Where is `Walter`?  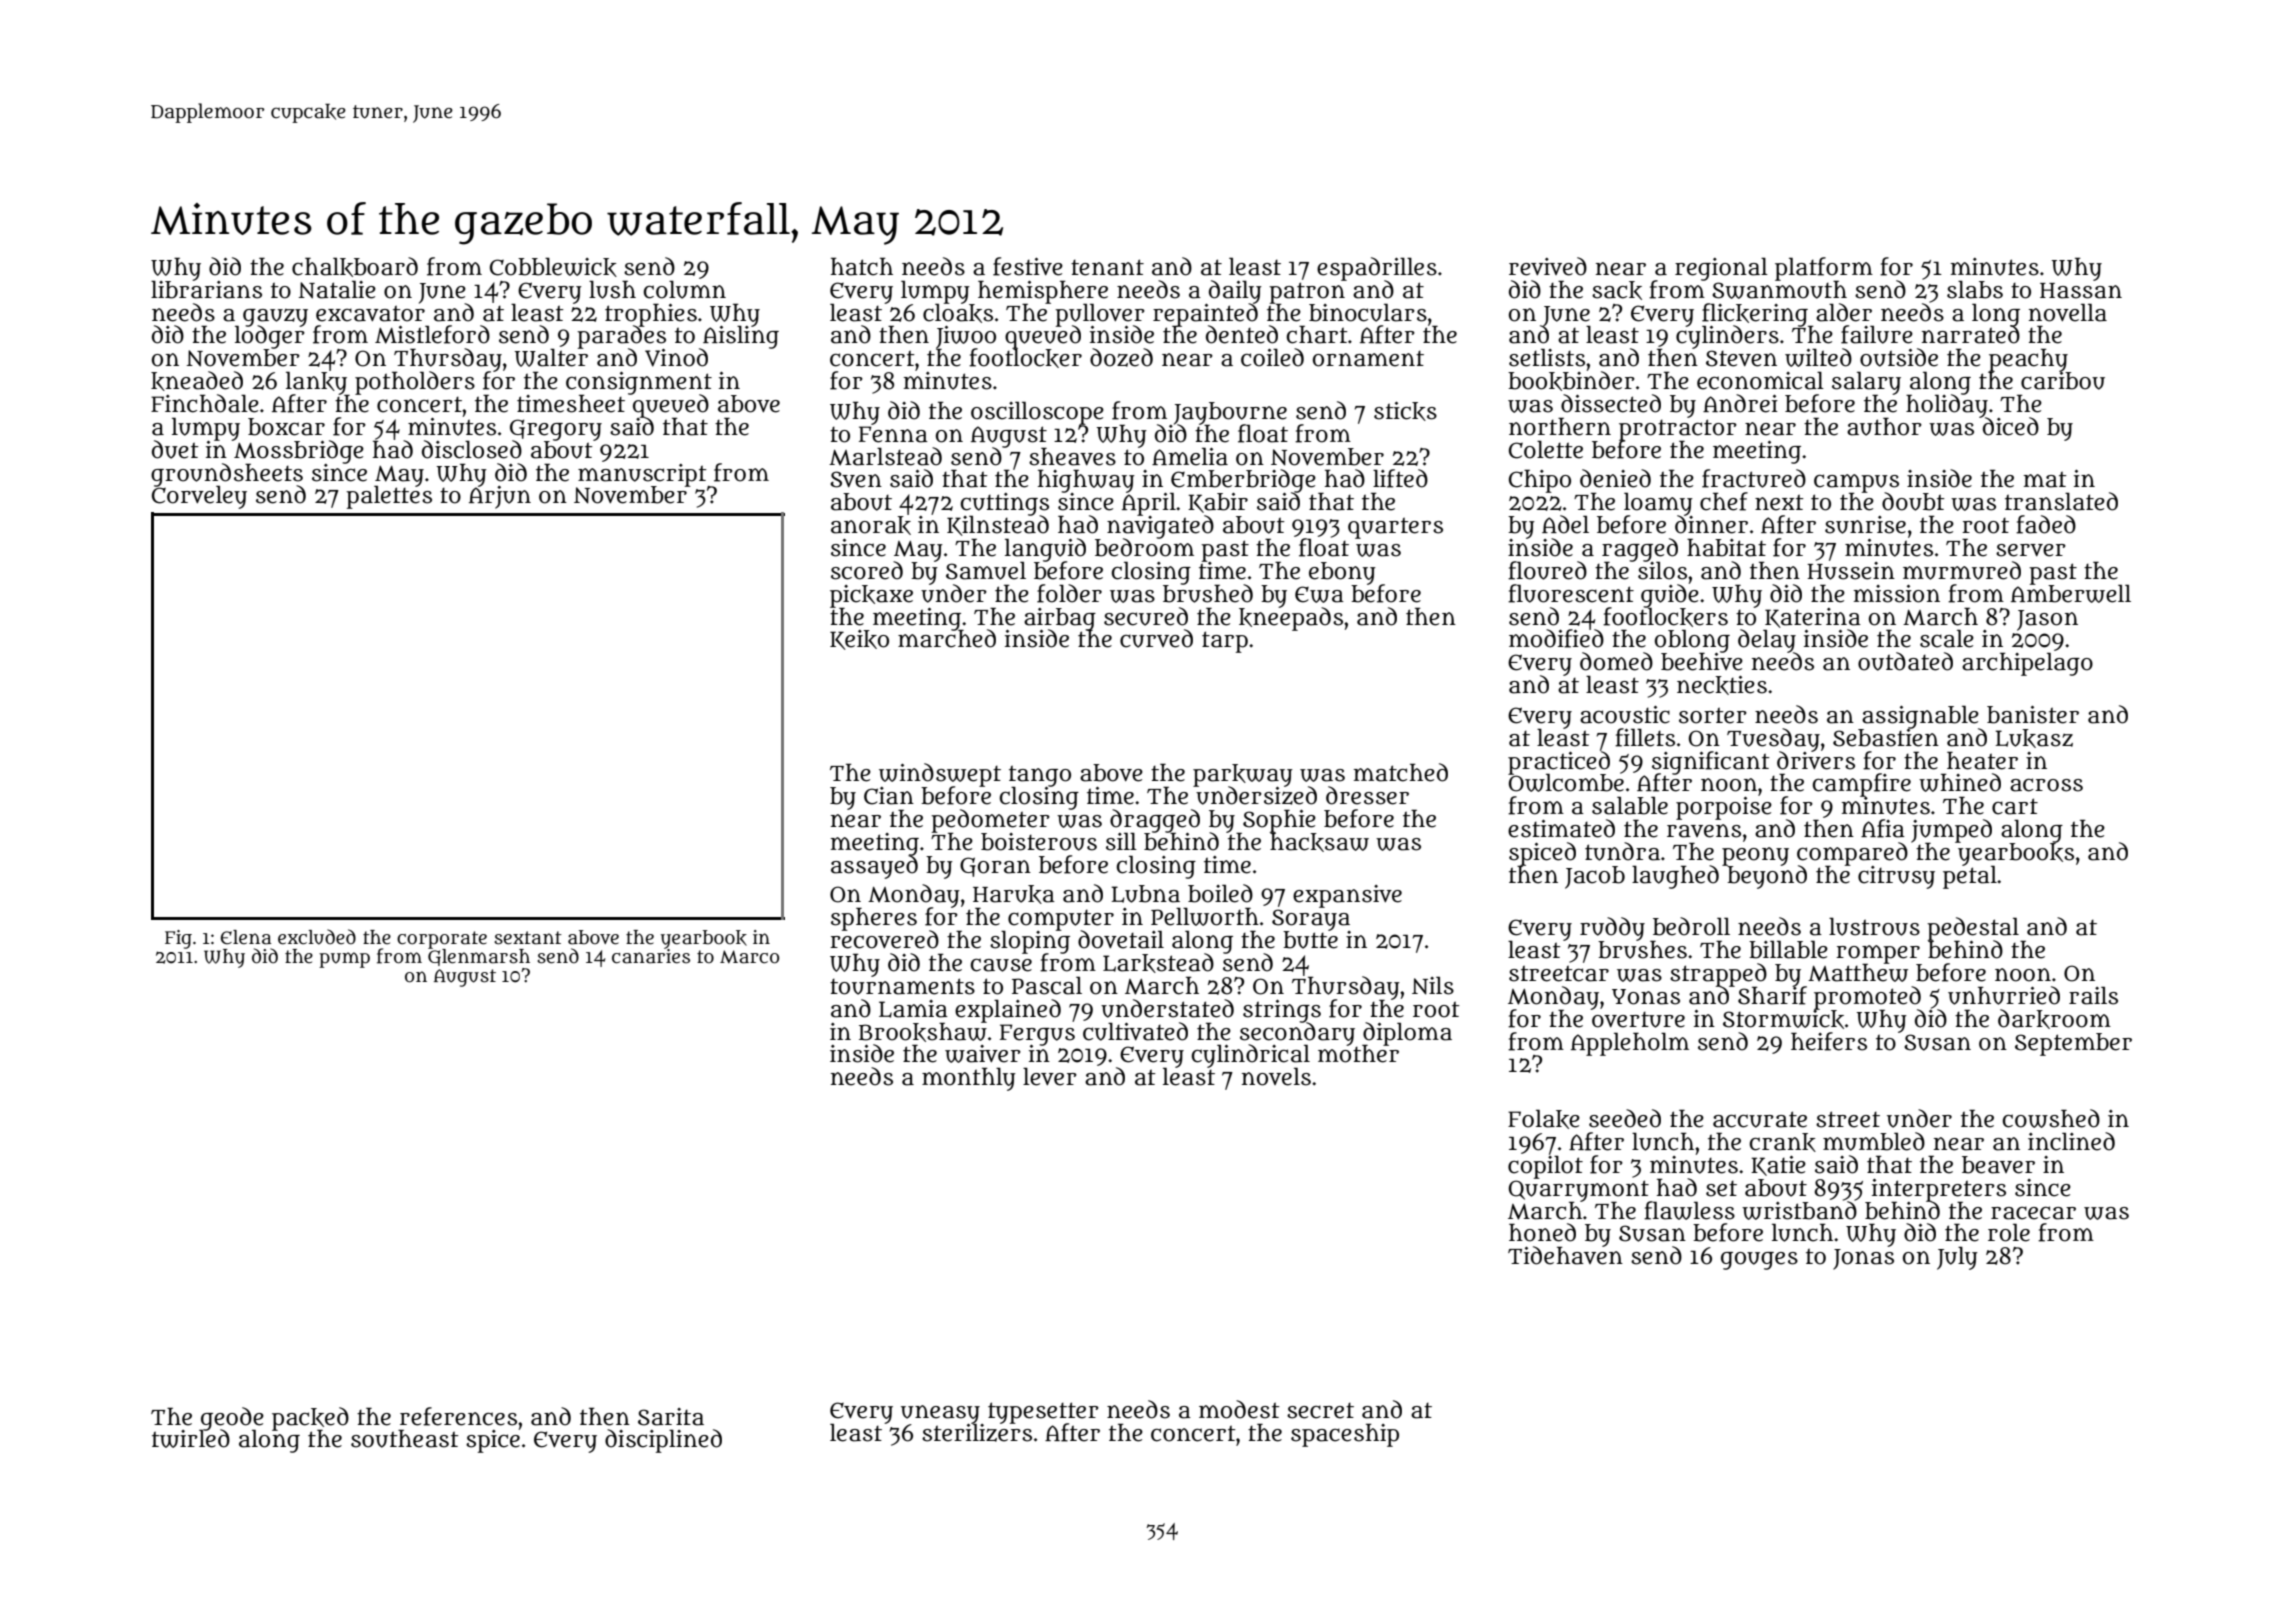 Walter is located at coordinates (551, 358).
